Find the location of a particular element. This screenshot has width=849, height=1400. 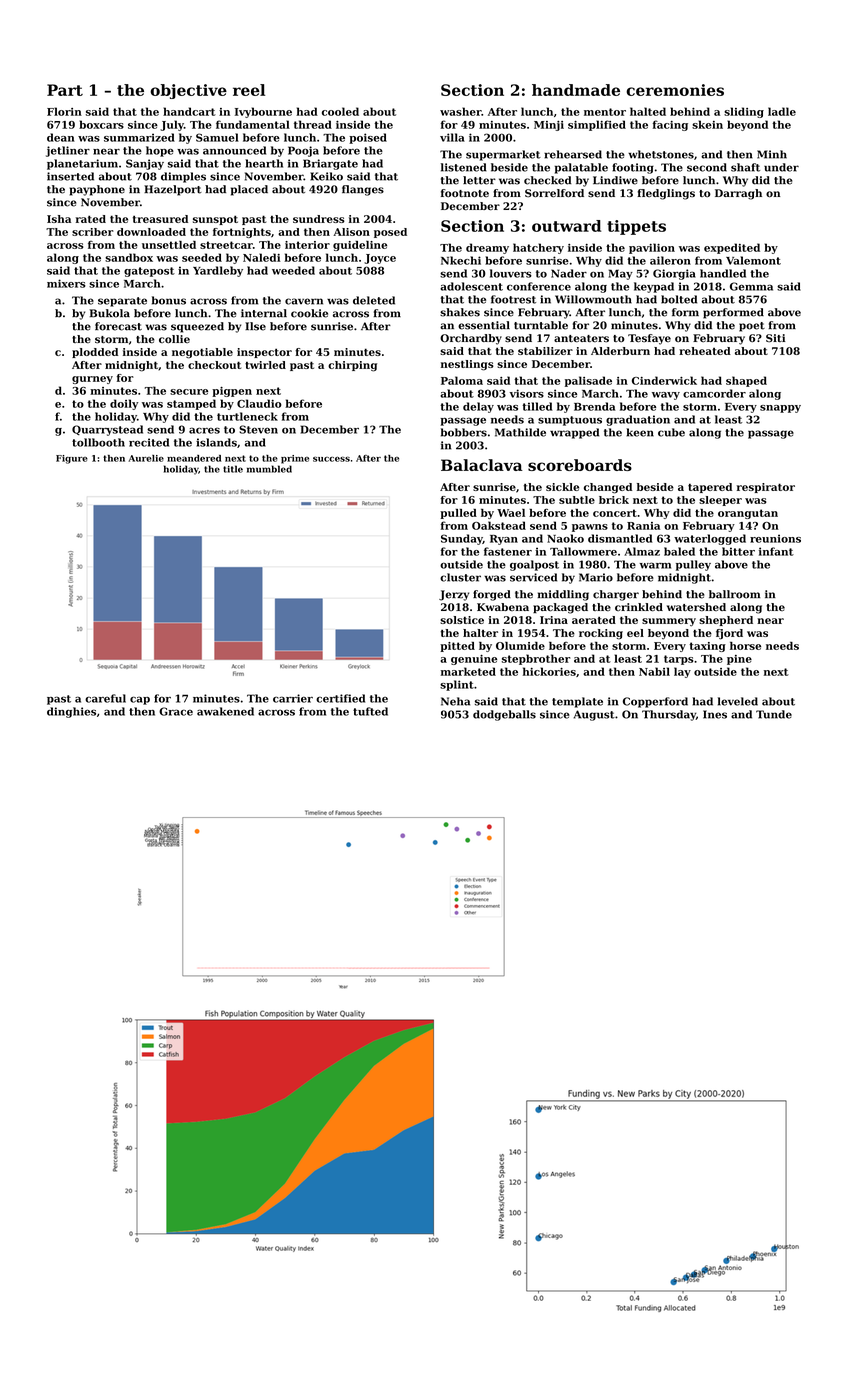

Jerzy is located at coordinates (454, 595).
